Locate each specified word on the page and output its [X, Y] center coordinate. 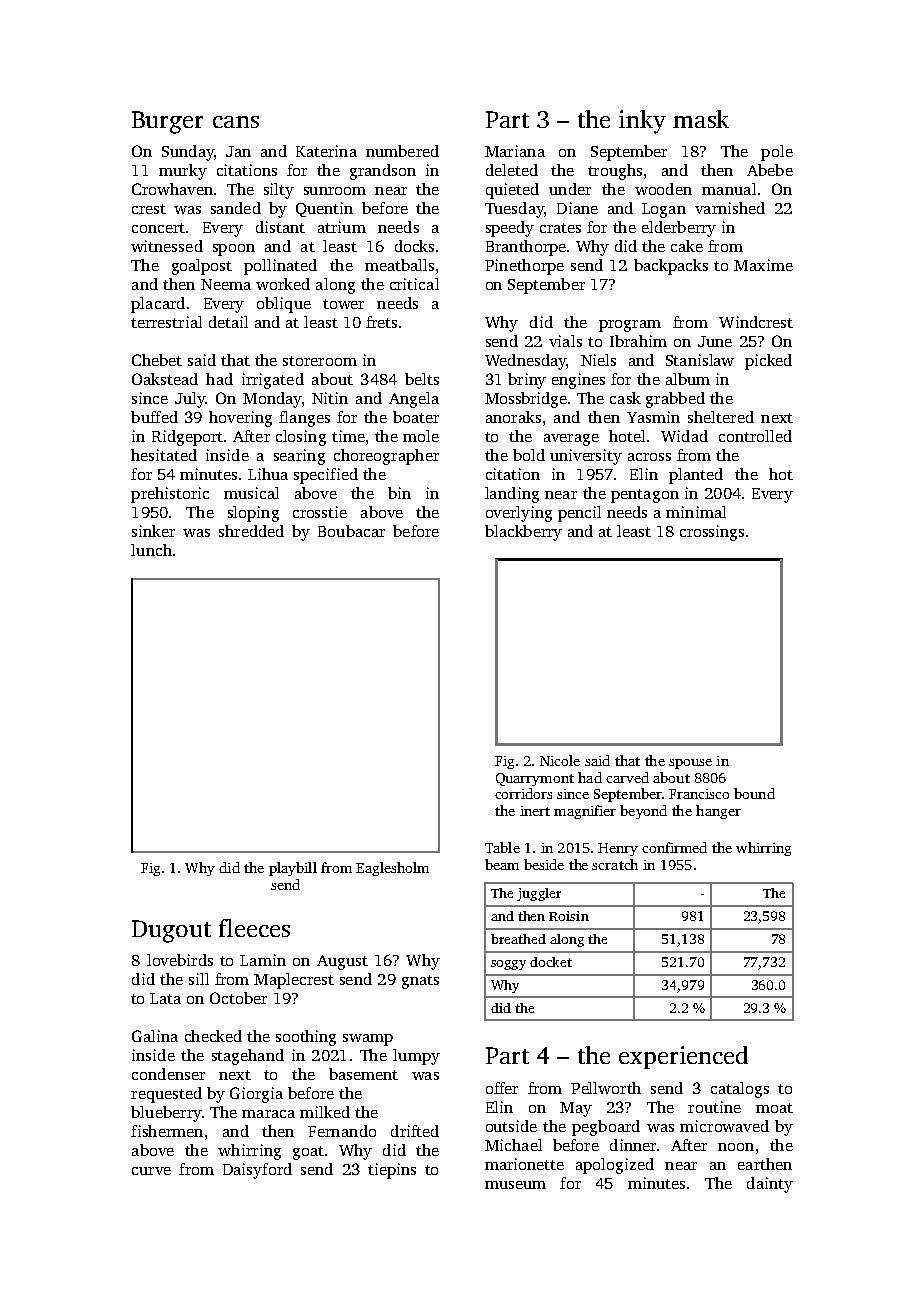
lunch [151, 550]
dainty [770, 1185]
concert [158, 228]
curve [151, 1171]
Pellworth [606, 1088]
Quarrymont [535, 779]
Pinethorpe [524, 267]
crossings [712, 533]
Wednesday [525, 362]
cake [687, 246]
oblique [284, 305]
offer [502, 1088]
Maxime [763, 265]
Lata [165, 998]
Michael [513, 1145]
